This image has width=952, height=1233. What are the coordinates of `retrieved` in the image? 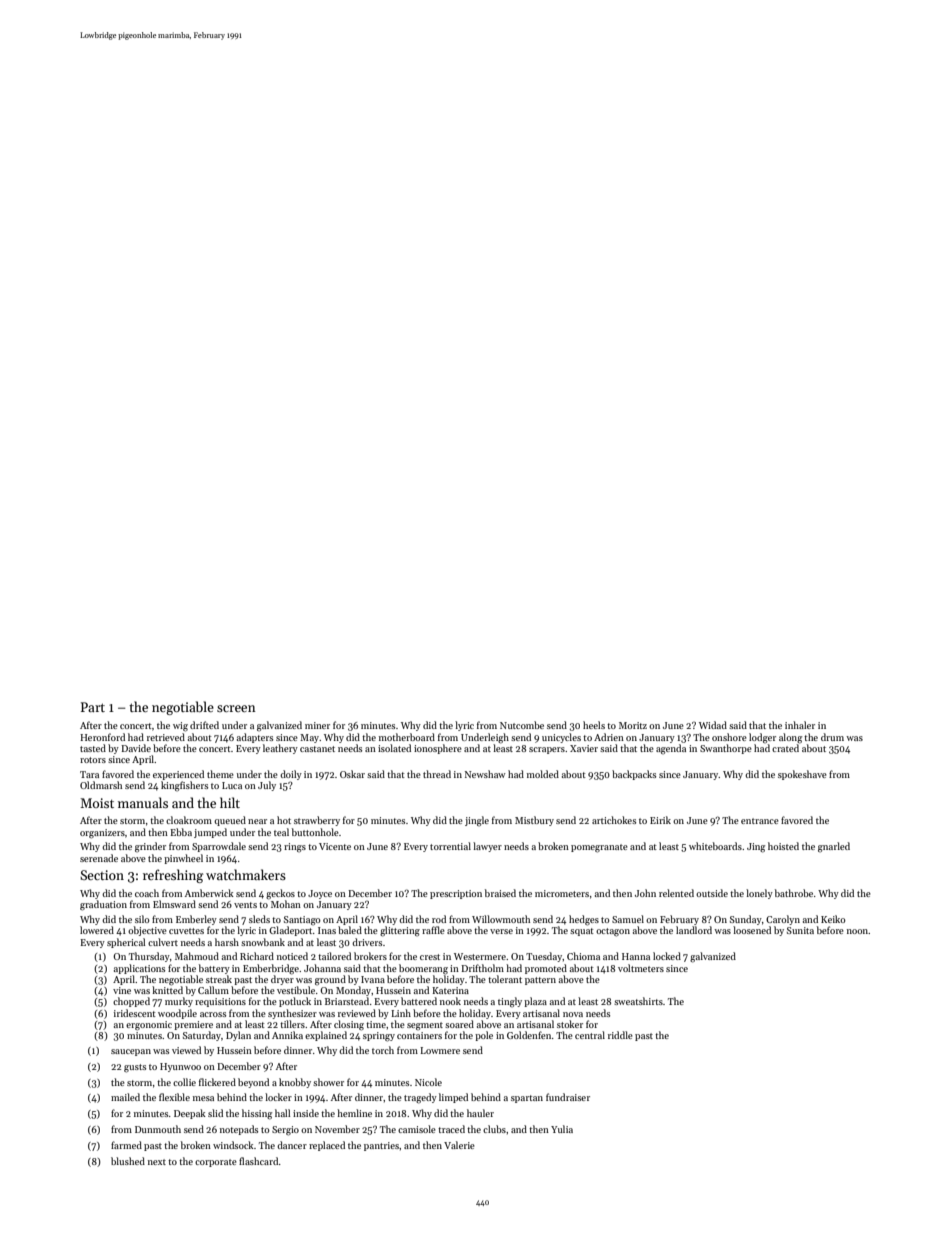 It's located at (166, 737).
